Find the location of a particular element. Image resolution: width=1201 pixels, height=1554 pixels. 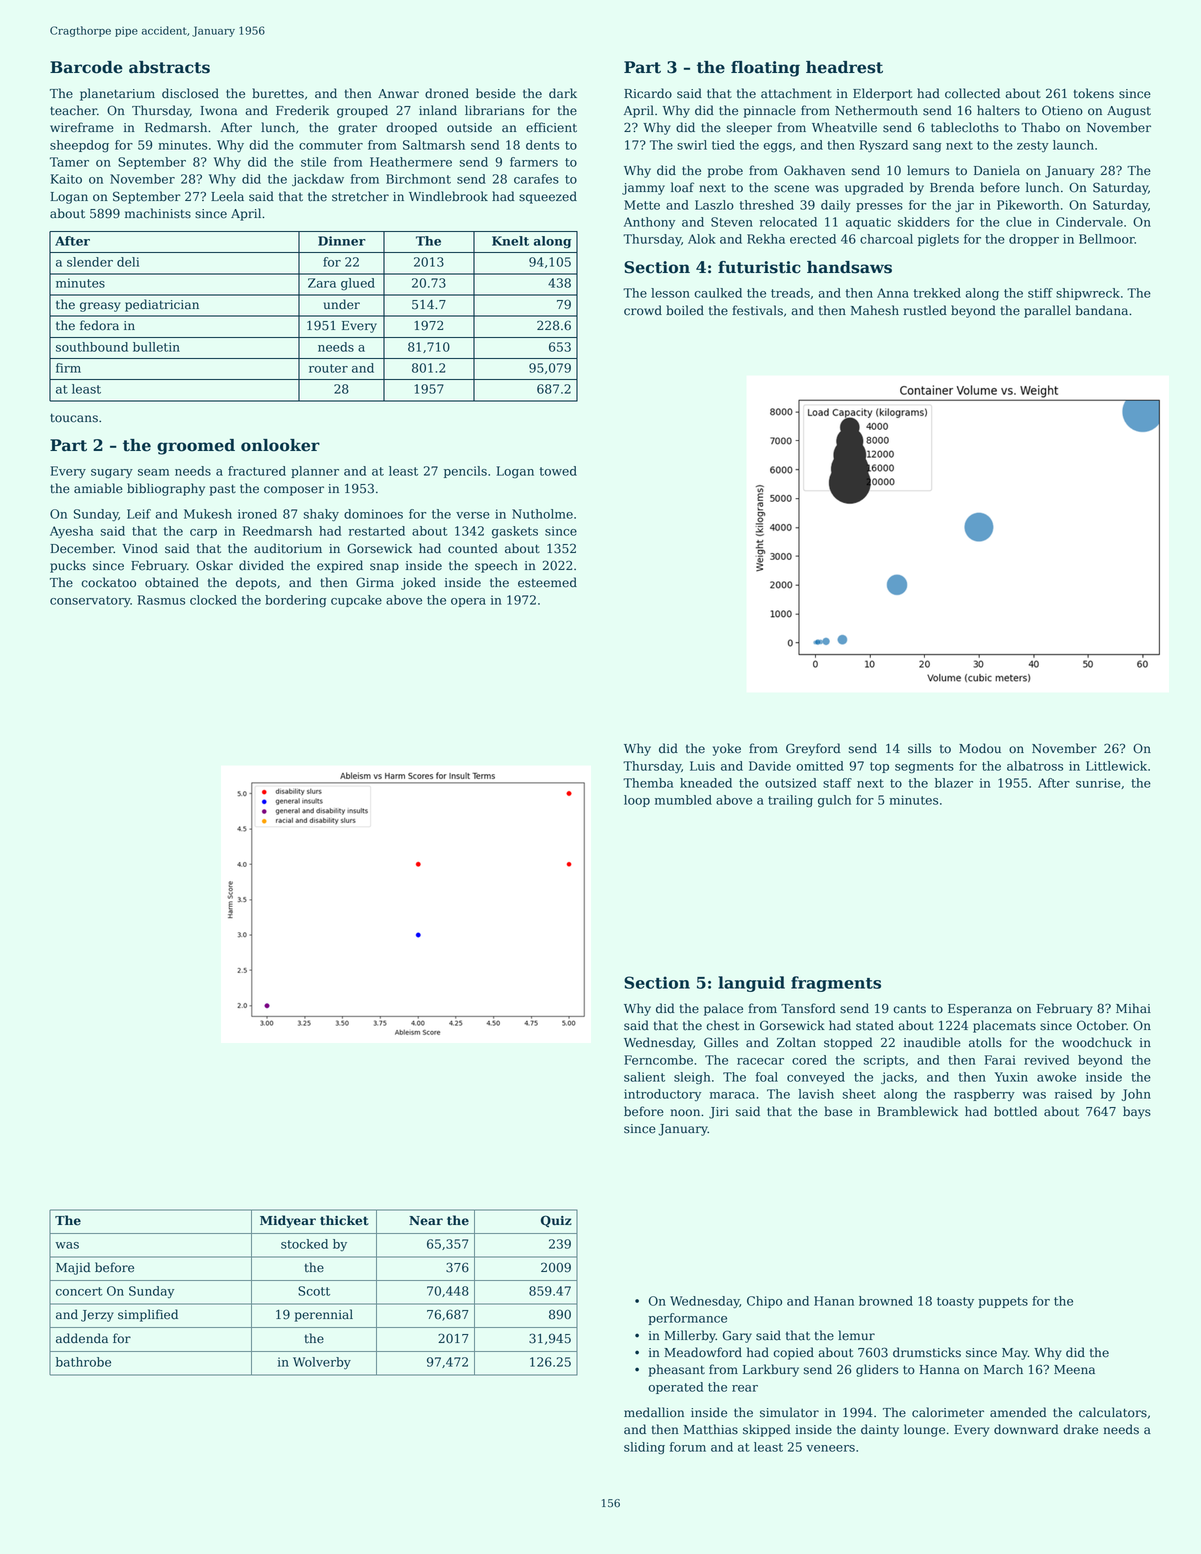

Quiz is located at coordinates (556, 1221).
